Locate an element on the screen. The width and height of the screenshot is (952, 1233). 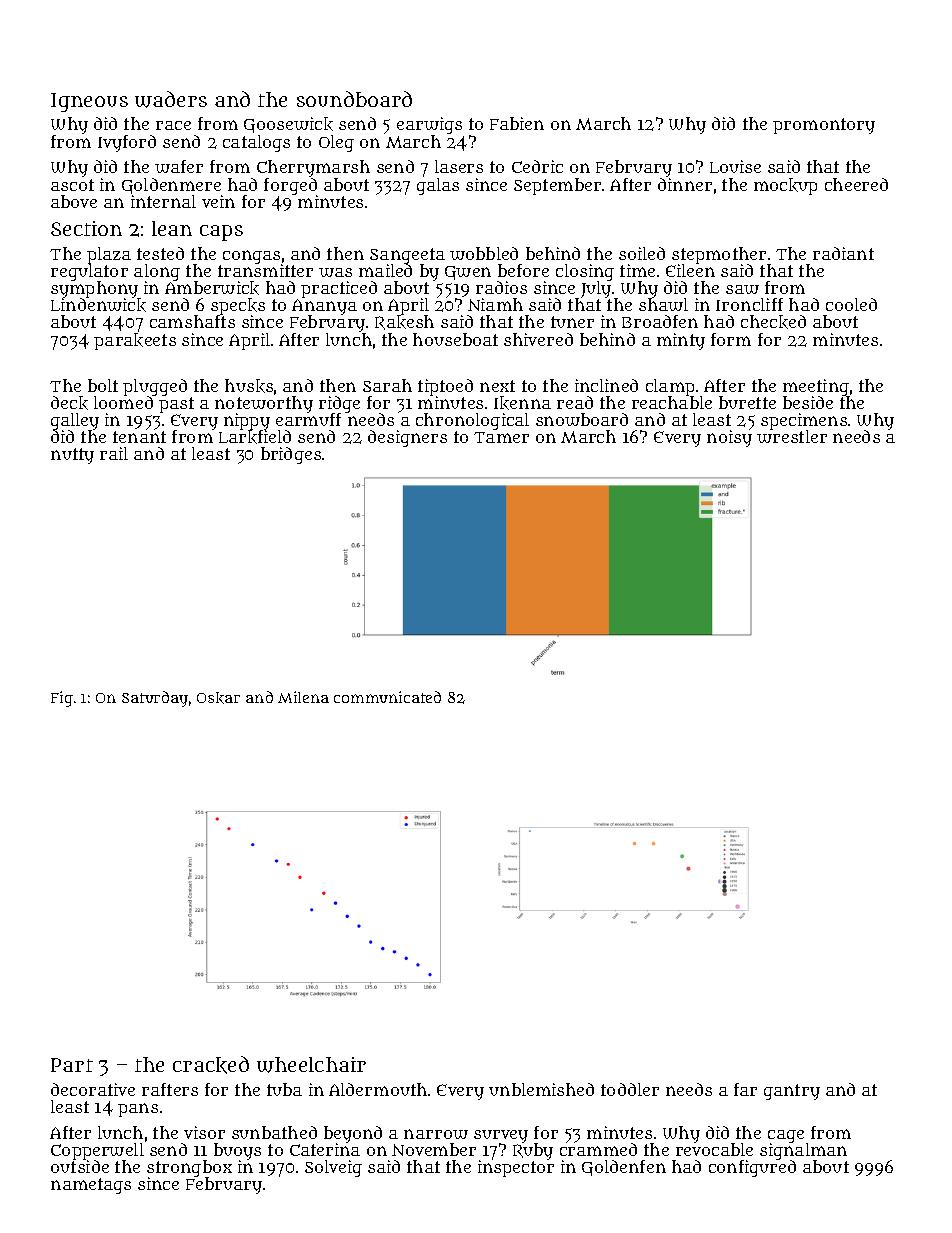
Goldenfen is located at coordinates (624, 1168).
